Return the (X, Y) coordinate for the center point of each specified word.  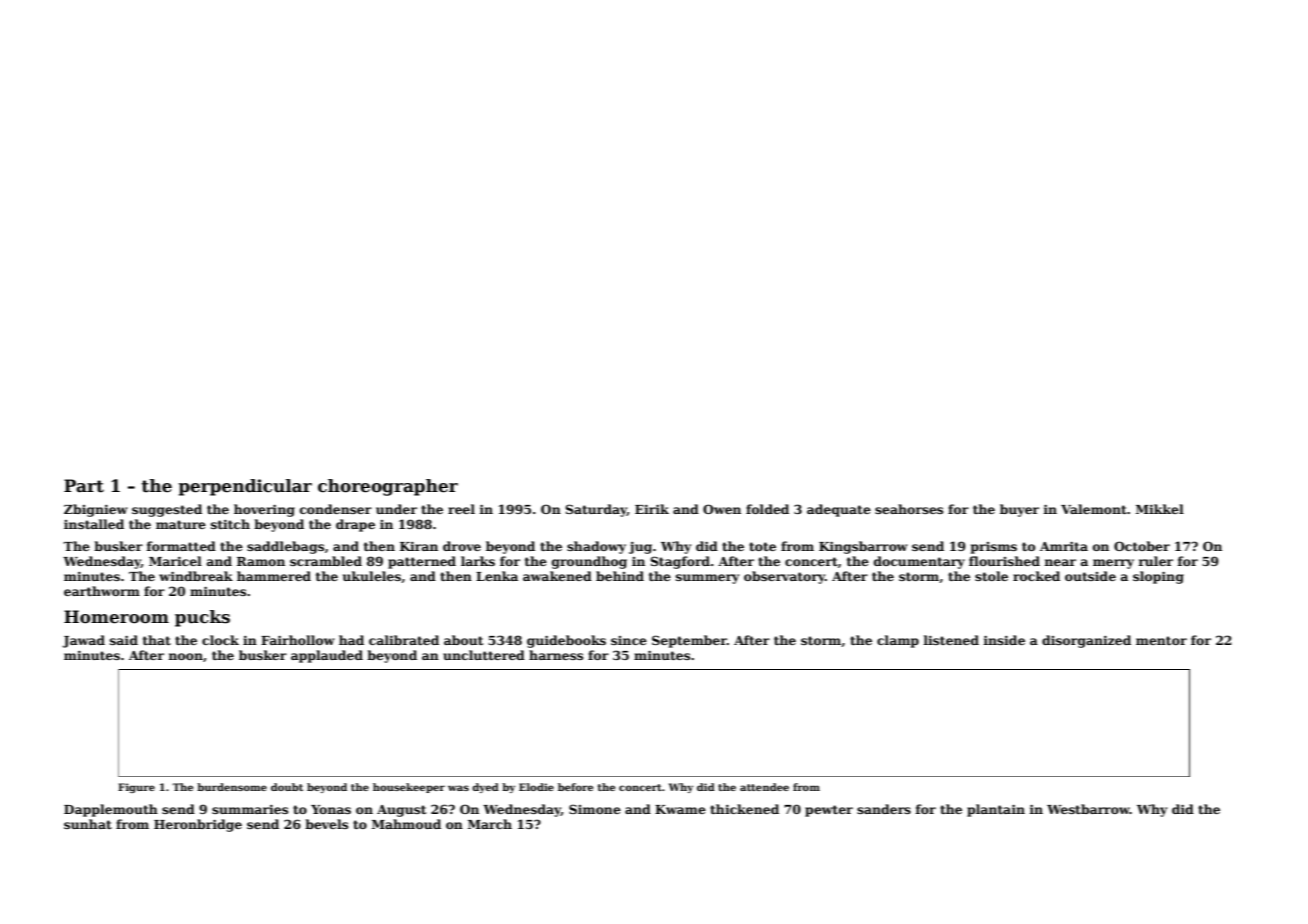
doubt (287, 787)
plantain (996, 810)
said (124, 640)
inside (1004, 640)
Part (84, 486)
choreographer (388, 487)
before (575, 787)
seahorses (909, 509)
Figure (136, 788)
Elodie (536, 787)
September (689, 641)
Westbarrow (1088, 809)
